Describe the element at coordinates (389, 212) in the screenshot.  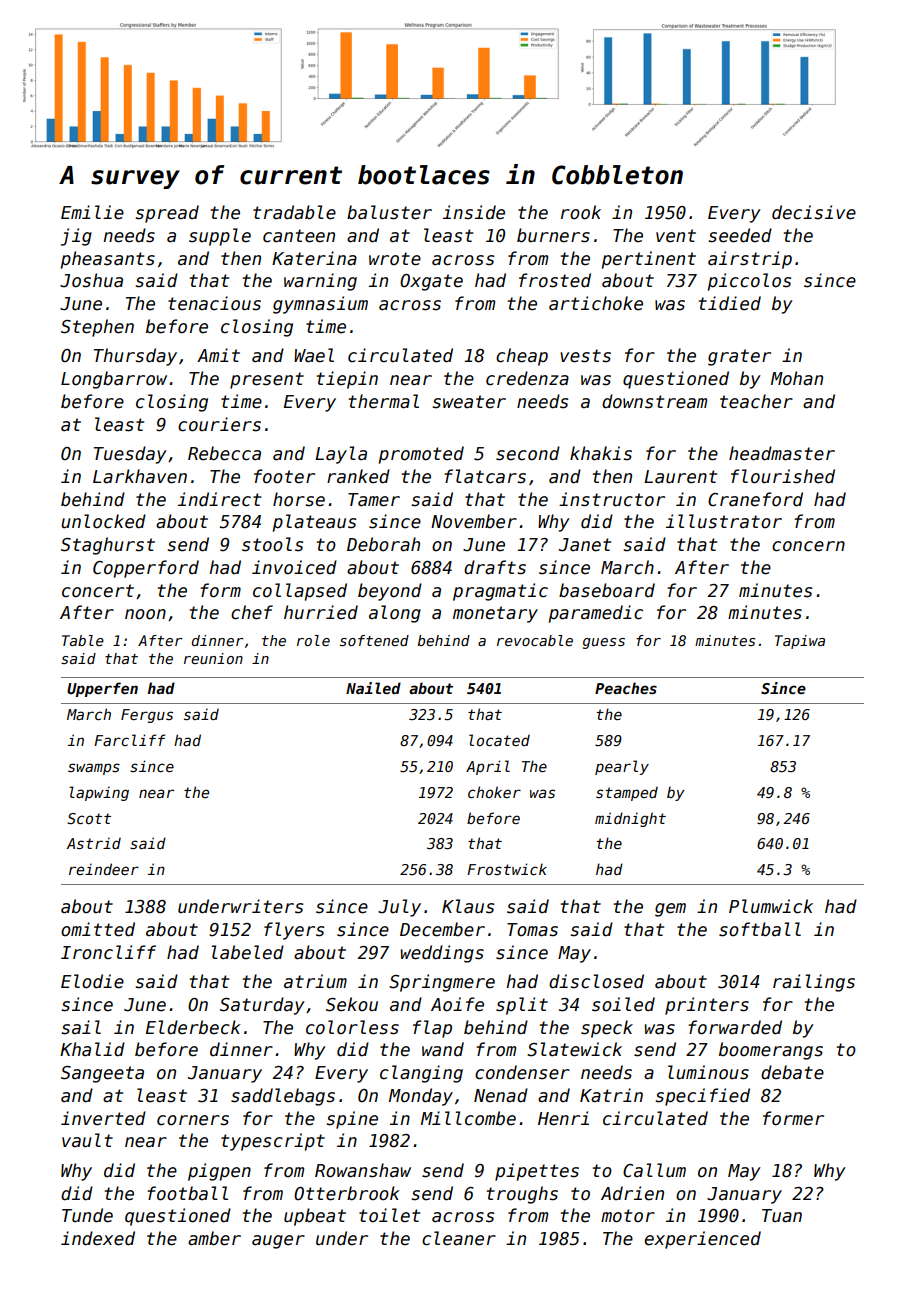
I see `baluster` at that location.
